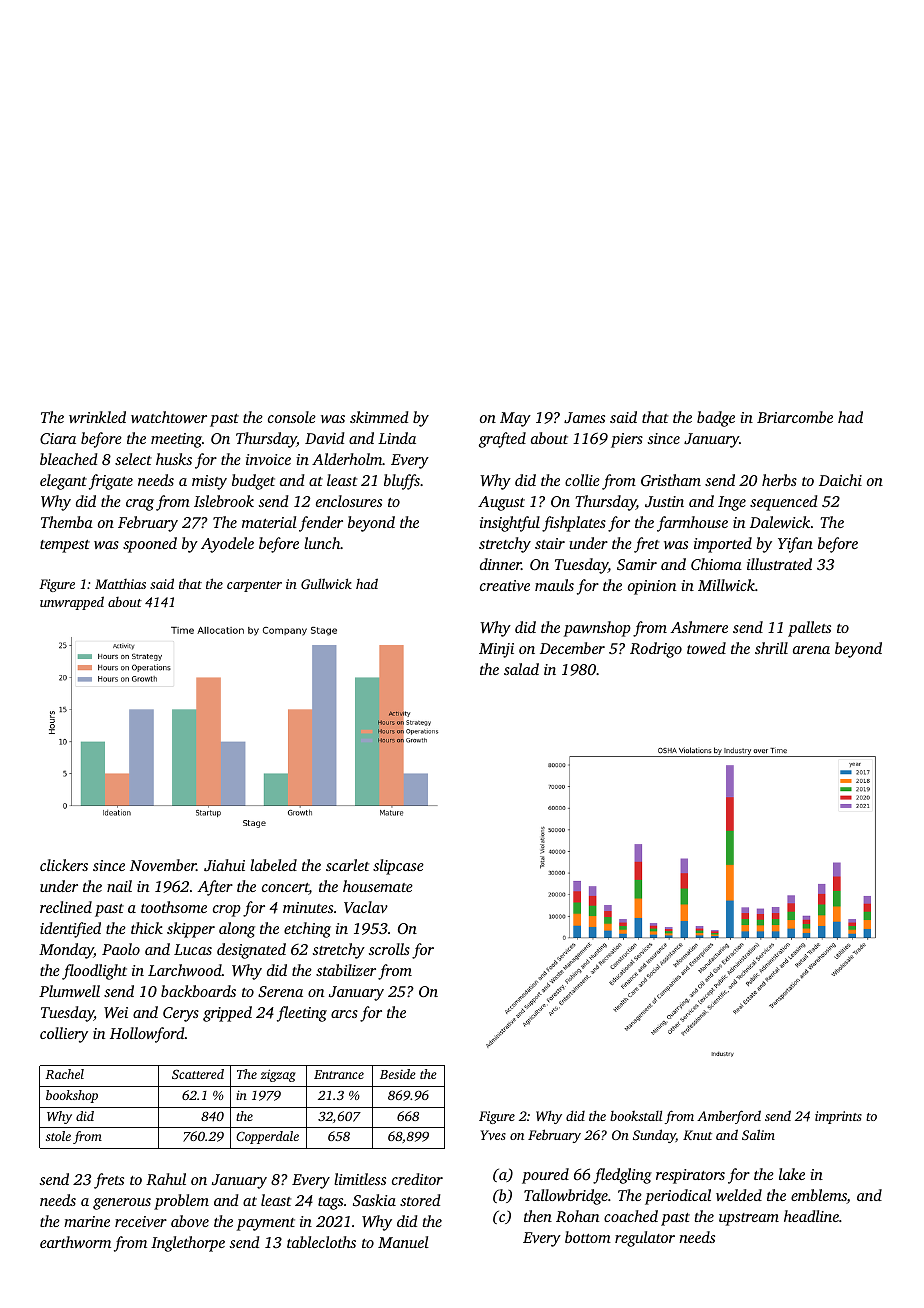  What do you see at coordinates (268, 459) in the screenshot?
I see `invoice` at bounding box center [268, 459].
